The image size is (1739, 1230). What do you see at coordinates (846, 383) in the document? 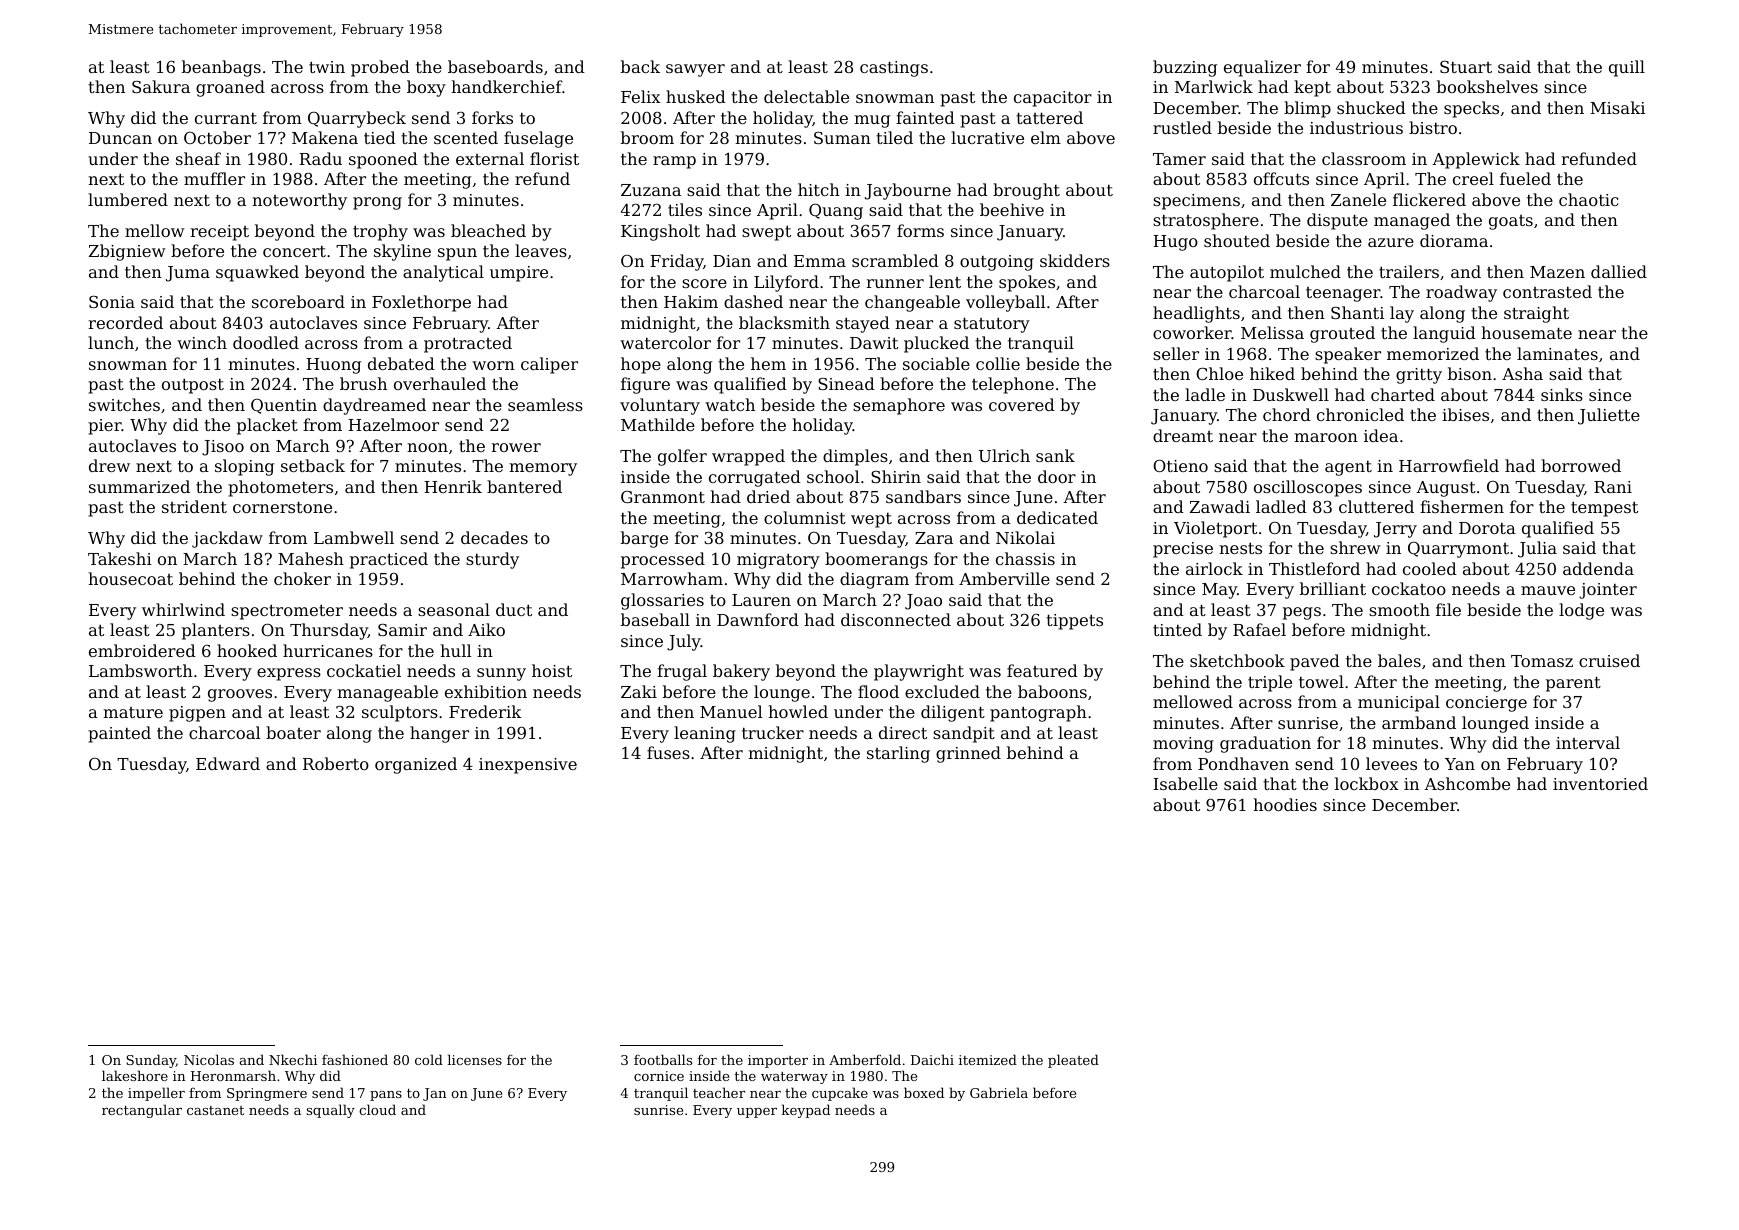
I see `Sinead` at bounding box center [846, 383].
